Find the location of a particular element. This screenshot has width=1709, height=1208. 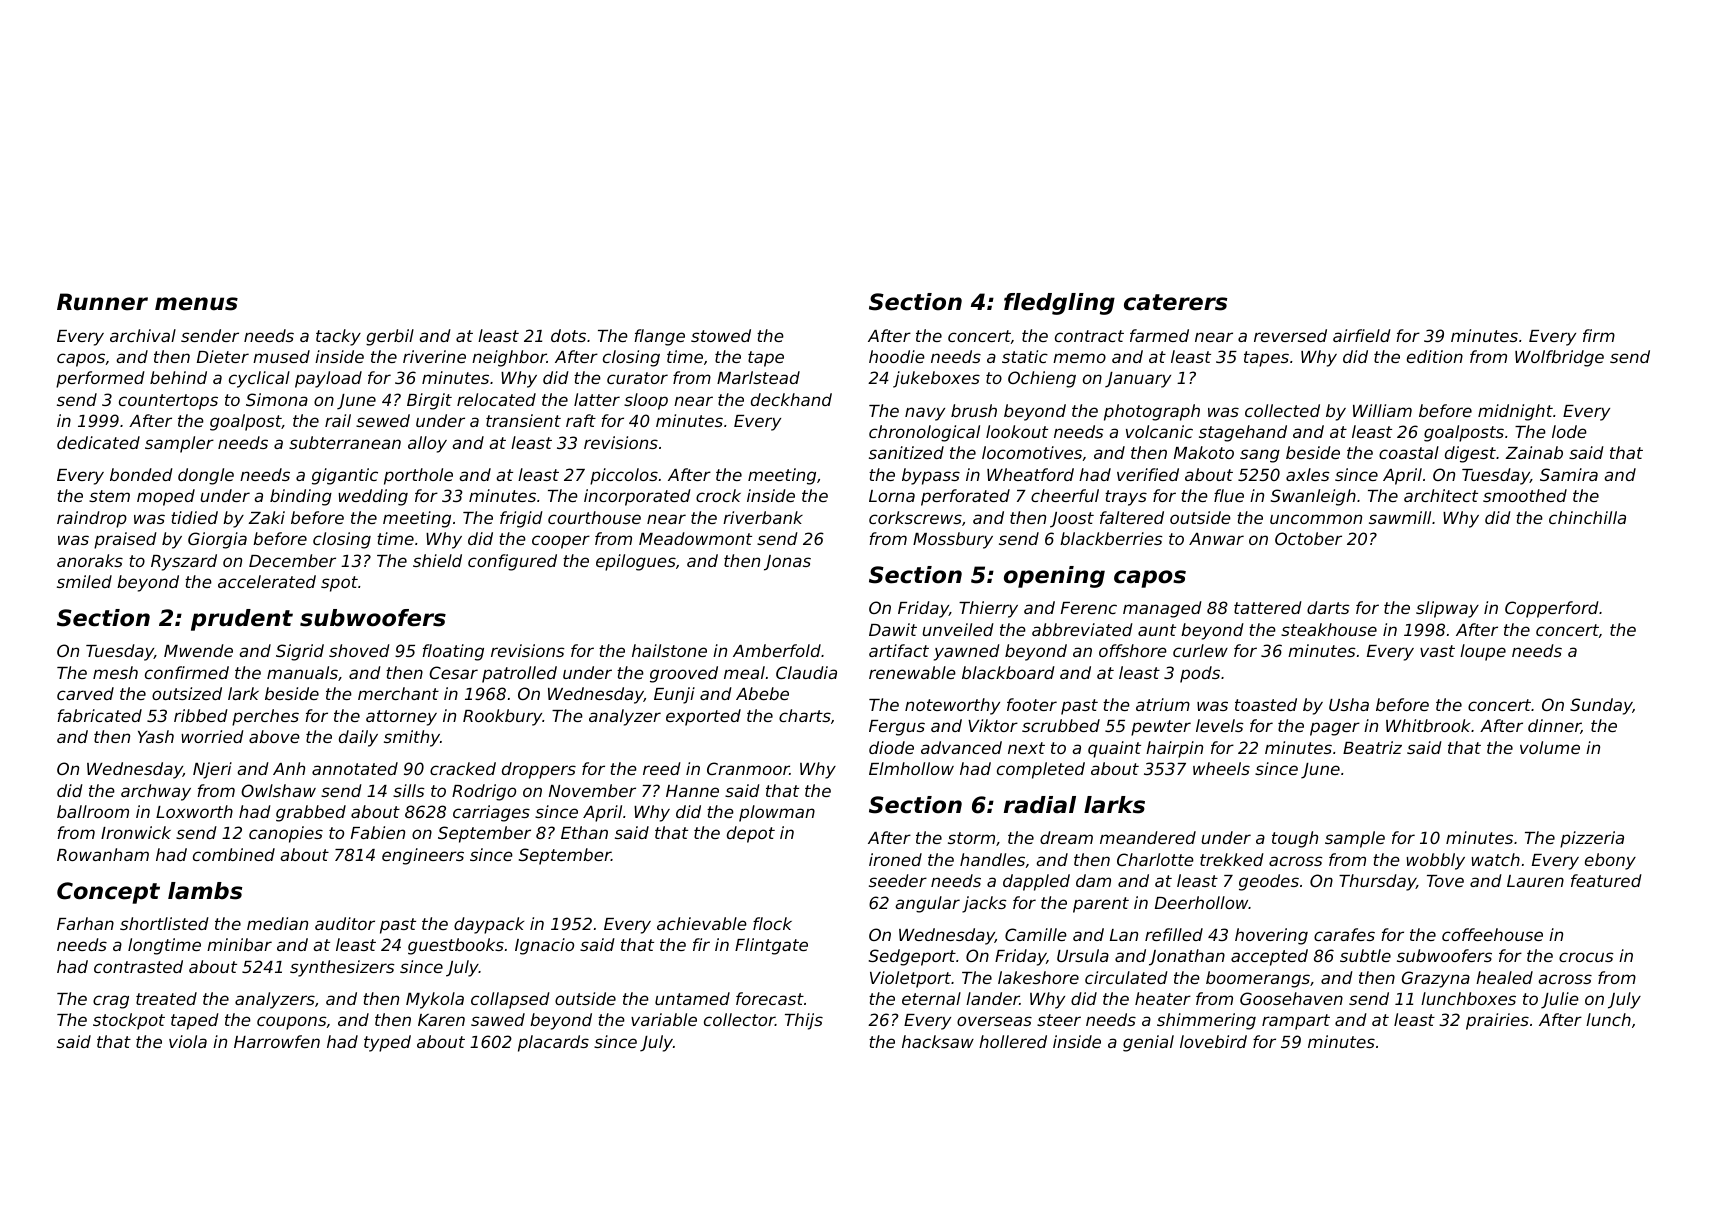

synthesizers is located at coordinates (342, 968).
